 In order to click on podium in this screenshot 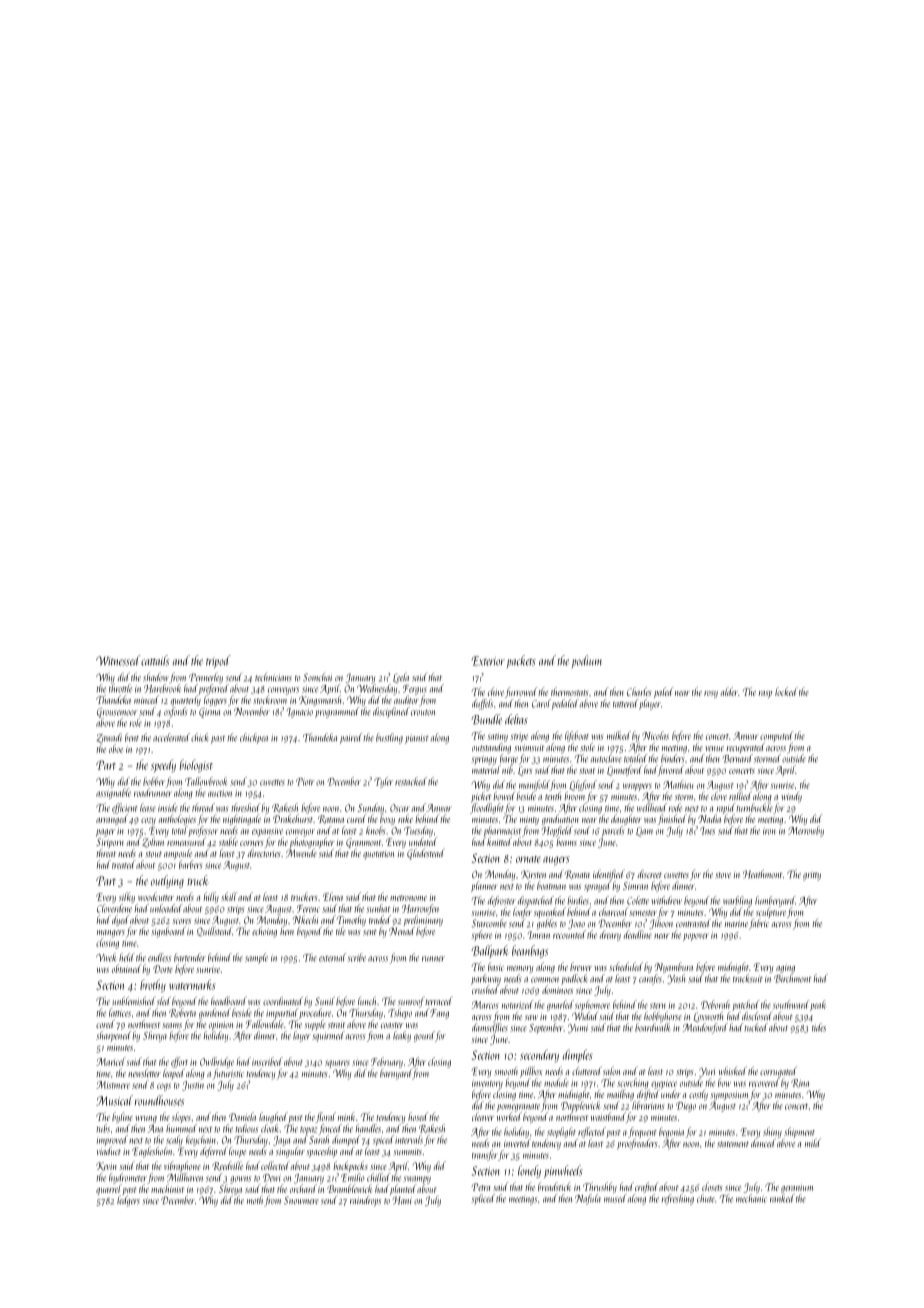, I will do `click(587, 661)`.
